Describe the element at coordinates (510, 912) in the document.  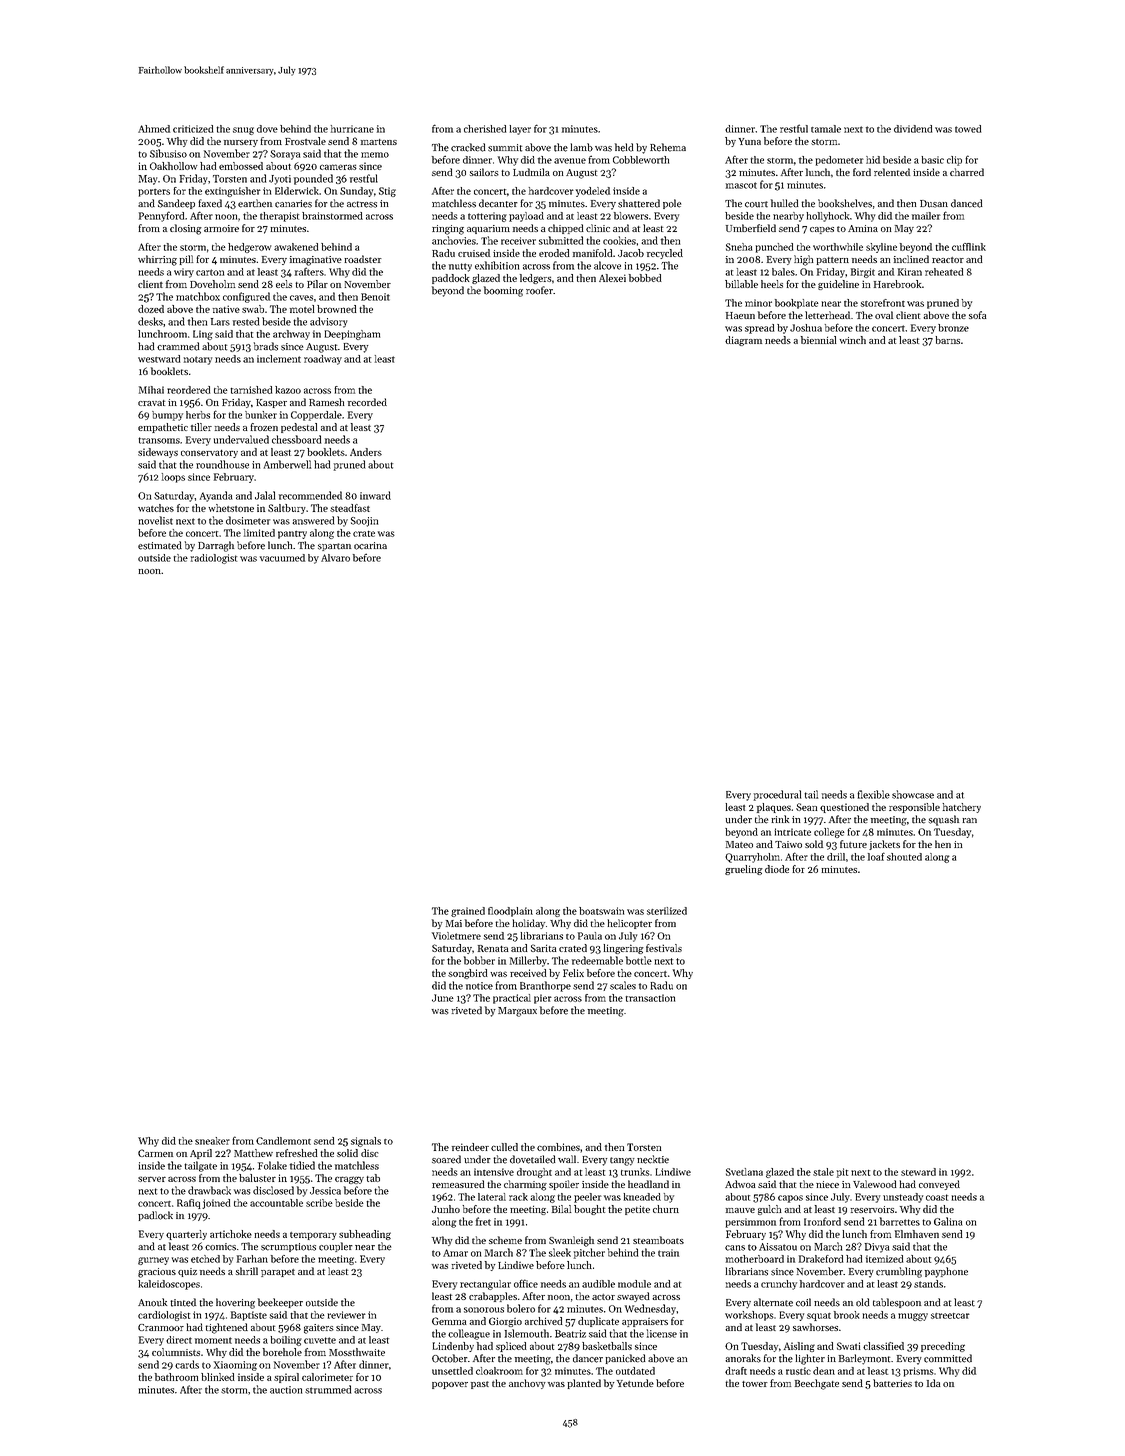
I see `floodplain` at that location.
